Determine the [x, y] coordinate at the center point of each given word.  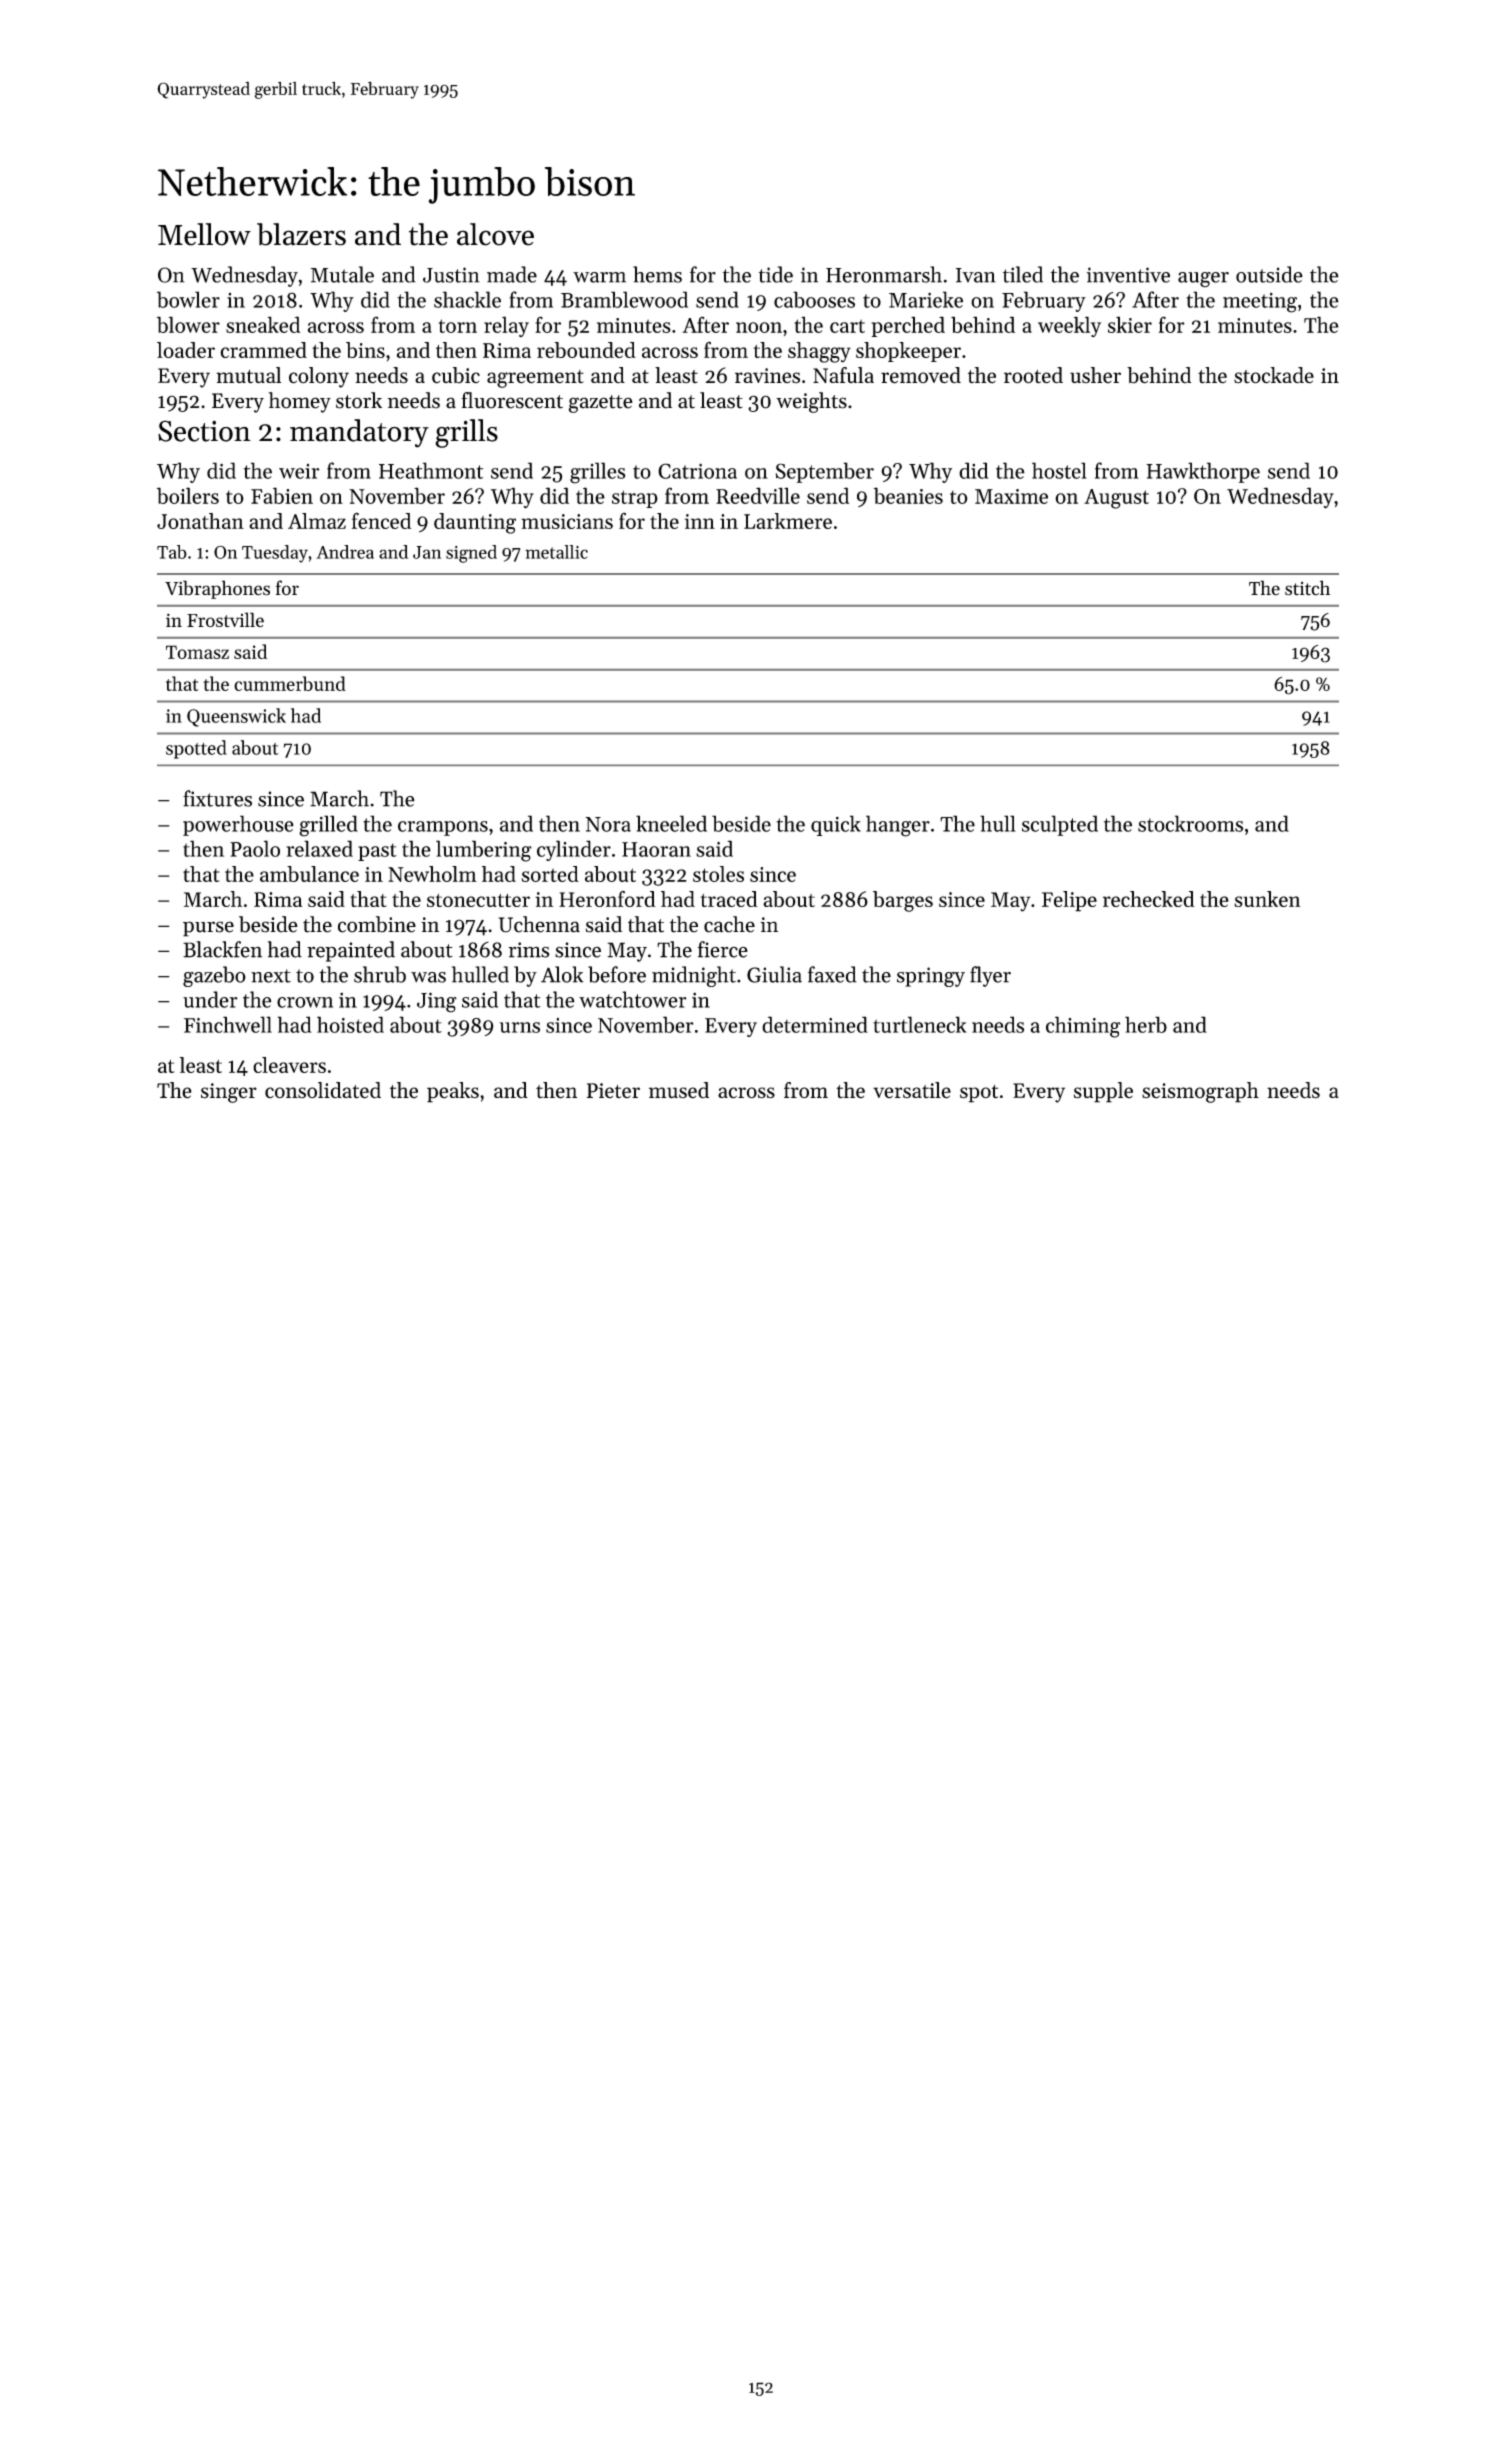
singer [229, 1093]
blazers [301, 234]
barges [903, 901]
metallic [556, 552]
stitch [1307, 588]
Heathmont [431, 470]
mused [679, 1090]
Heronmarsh [884, 274]
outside [1269, 274]
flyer [990, 976]
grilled [328, 826]
